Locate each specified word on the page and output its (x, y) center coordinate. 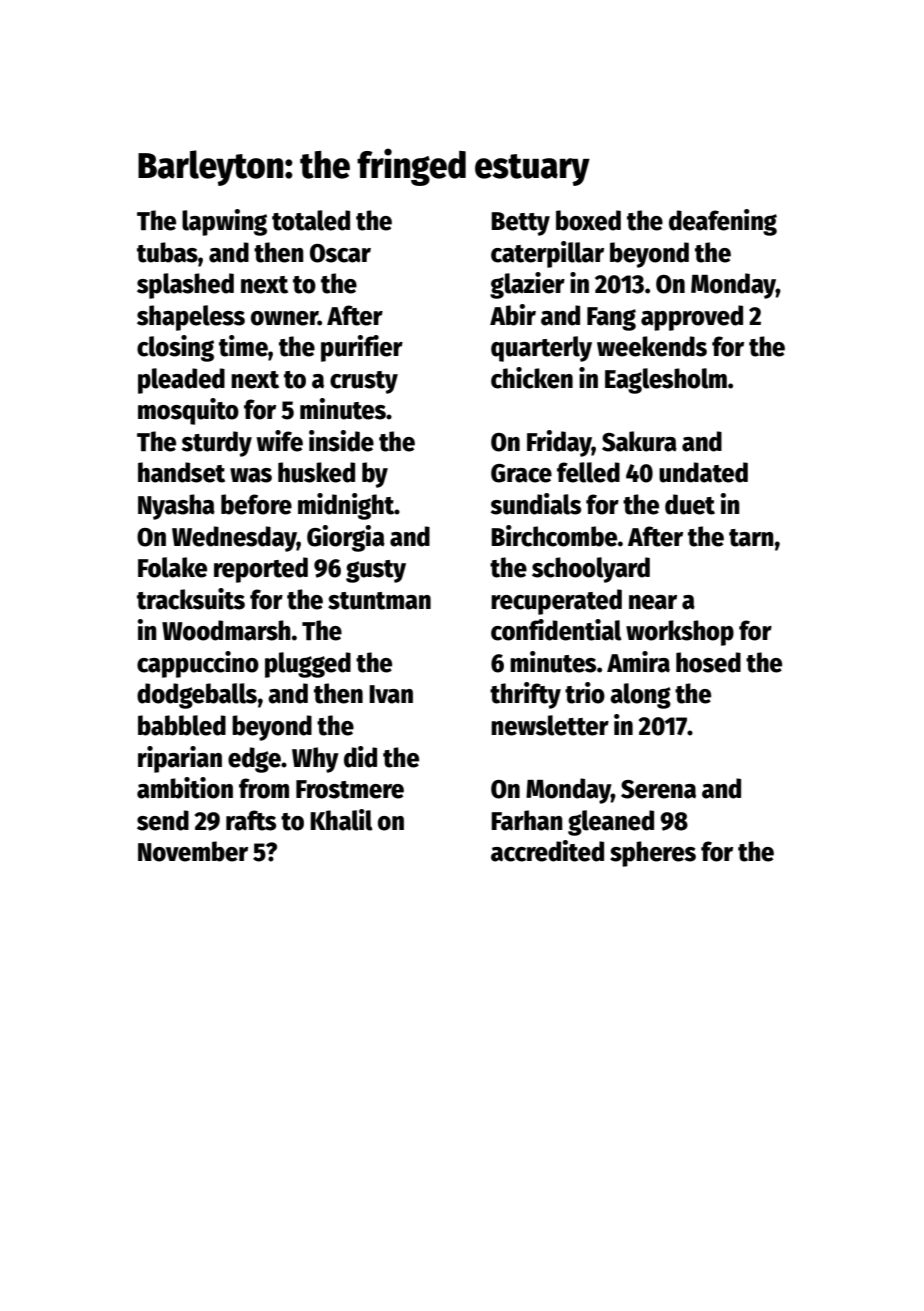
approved (692, 318)
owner (284, 318)
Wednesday (234, 539)
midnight (346, 506)
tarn (751, 538)
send (163, 820)
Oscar (340, 253)
